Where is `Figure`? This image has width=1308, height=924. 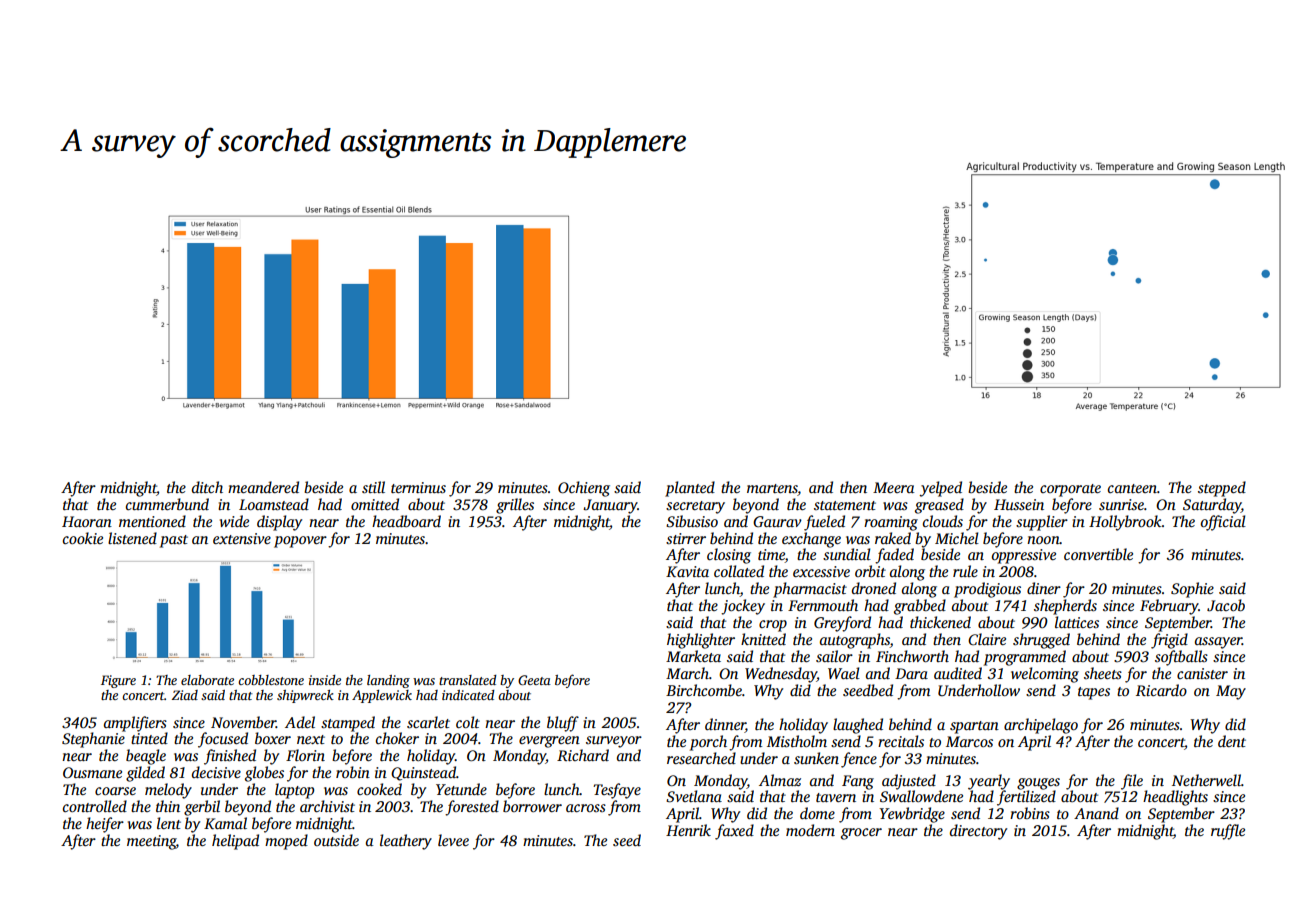 Figure is located at coordinates (118, 681).
